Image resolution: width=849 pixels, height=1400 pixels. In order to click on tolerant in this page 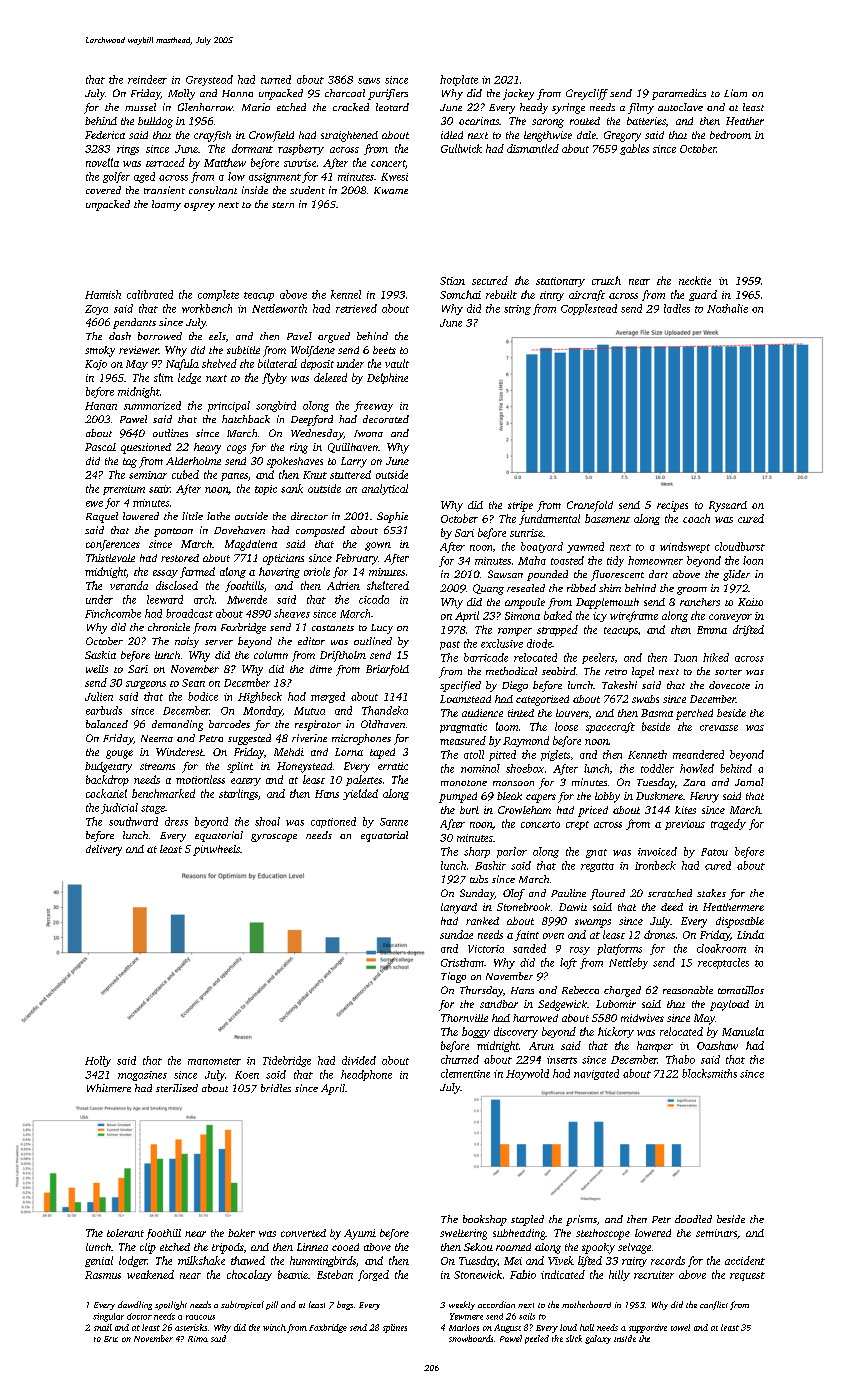, I will do `click(125, 1233)`.
